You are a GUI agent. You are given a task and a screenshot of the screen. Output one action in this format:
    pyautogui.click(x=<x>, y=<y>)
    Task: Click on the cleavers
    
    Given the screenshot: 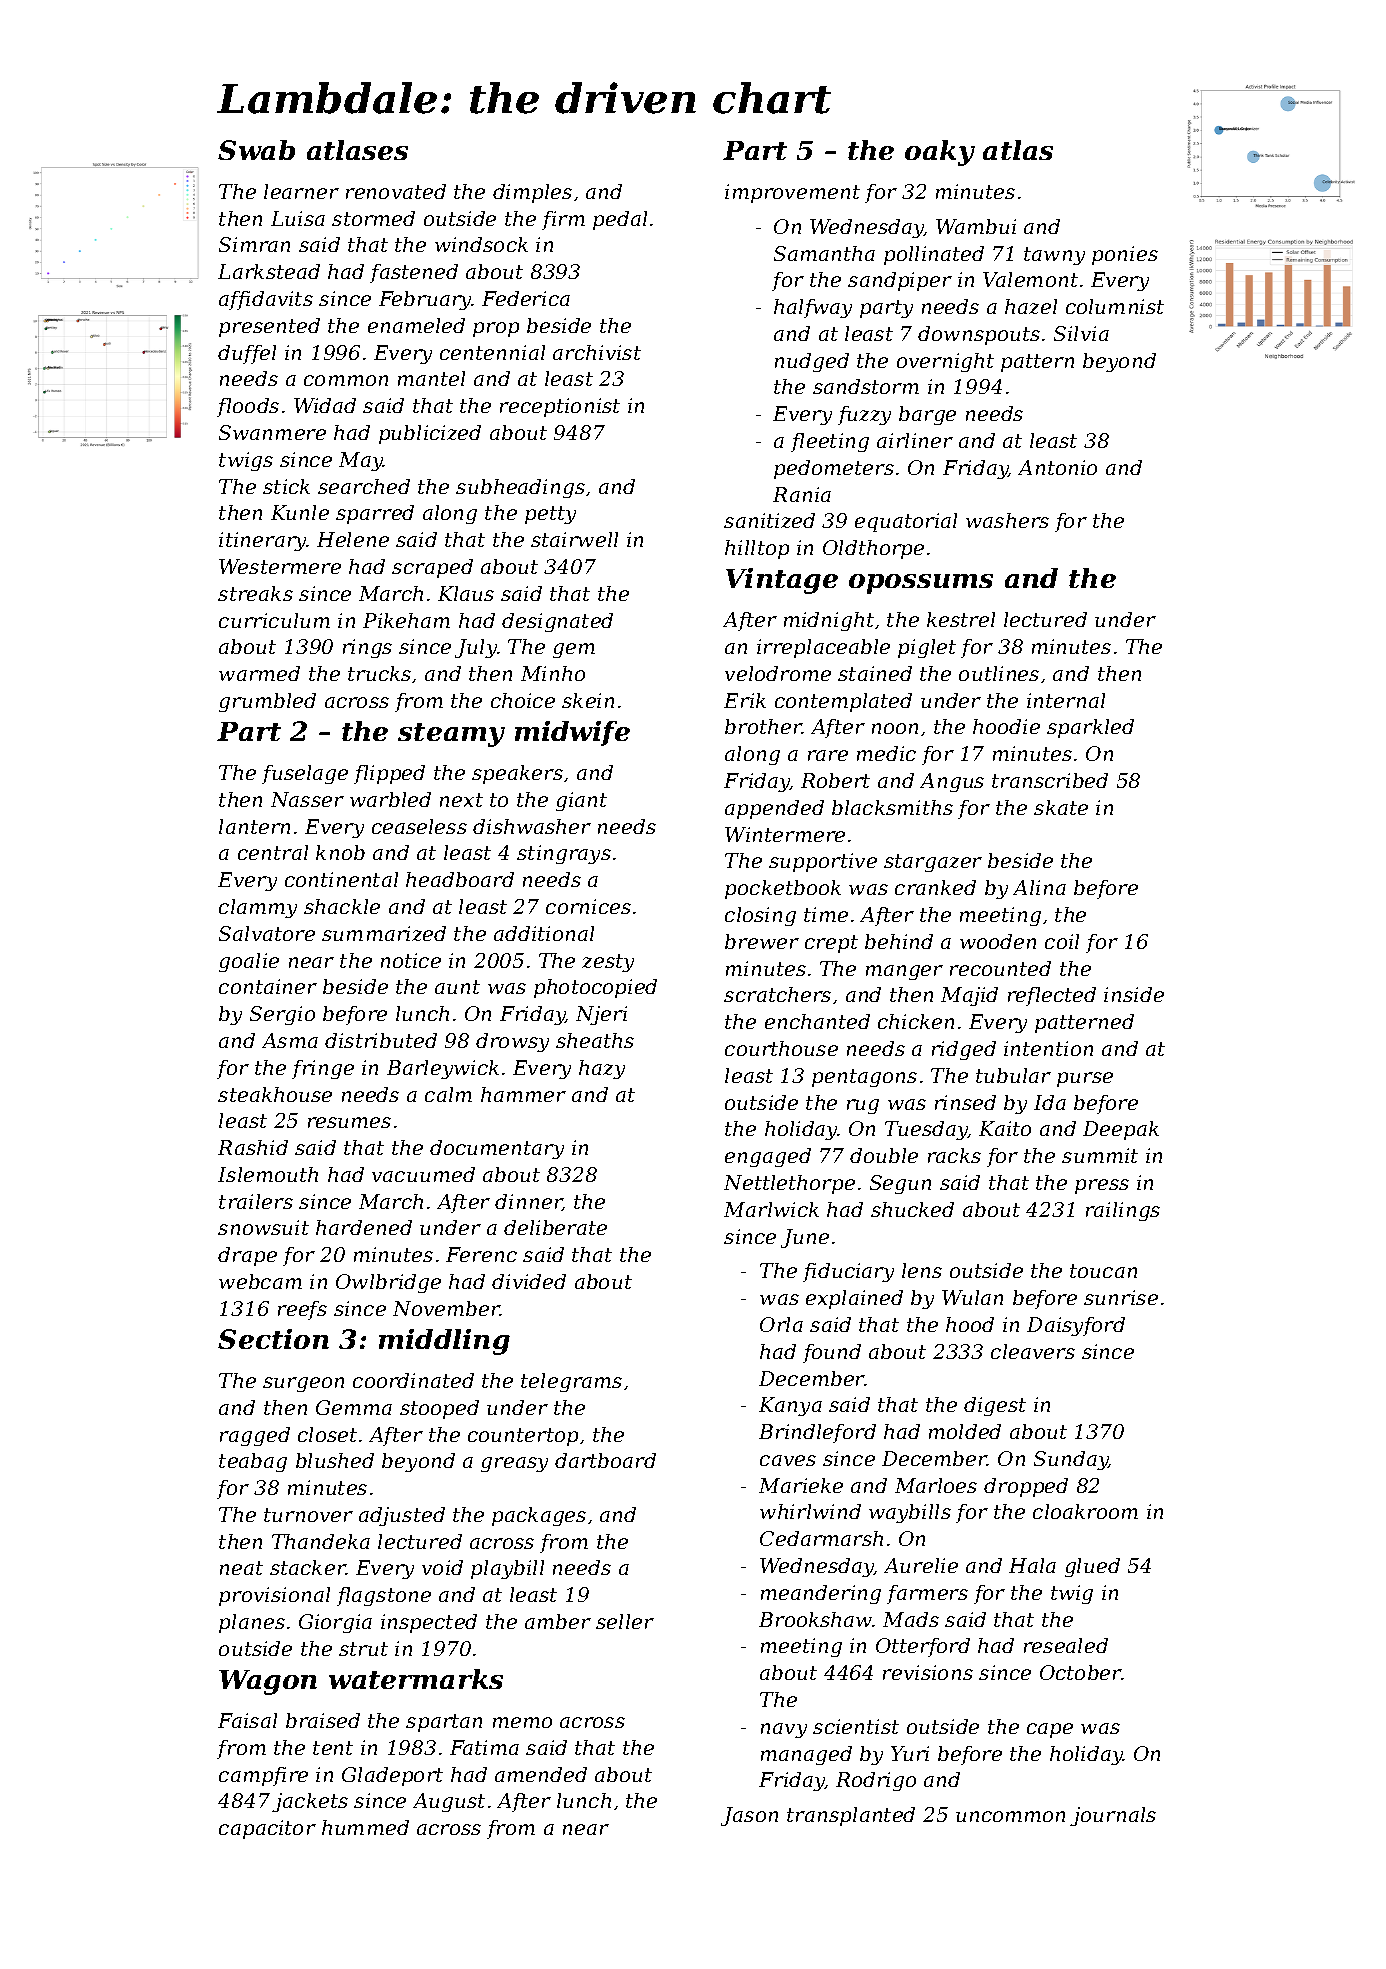 What is the action you would take?
    pyautogui.click(x=1033, y=1351)
